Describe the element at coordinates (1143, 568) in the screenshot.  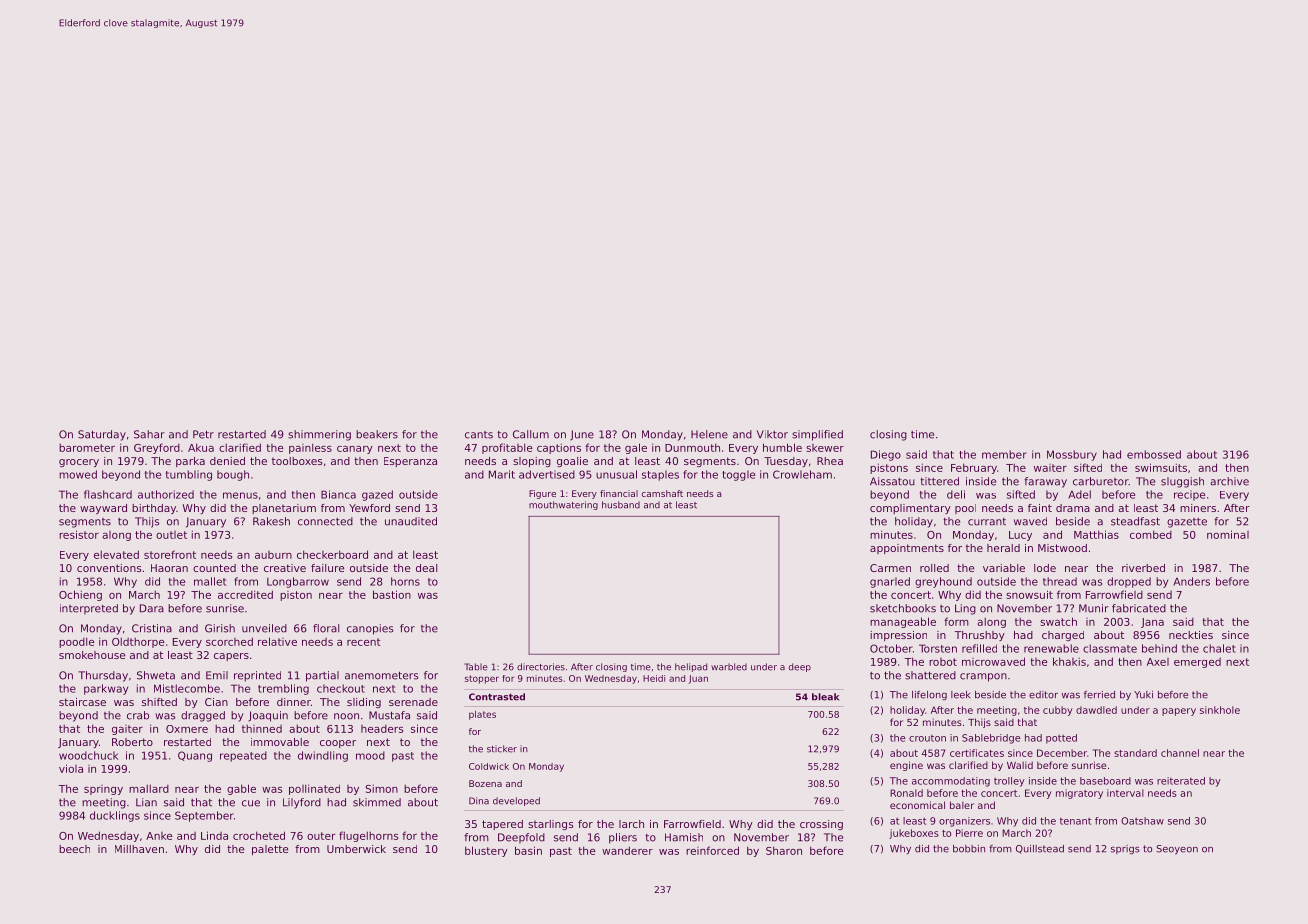
I see `riverbed` at that location.
